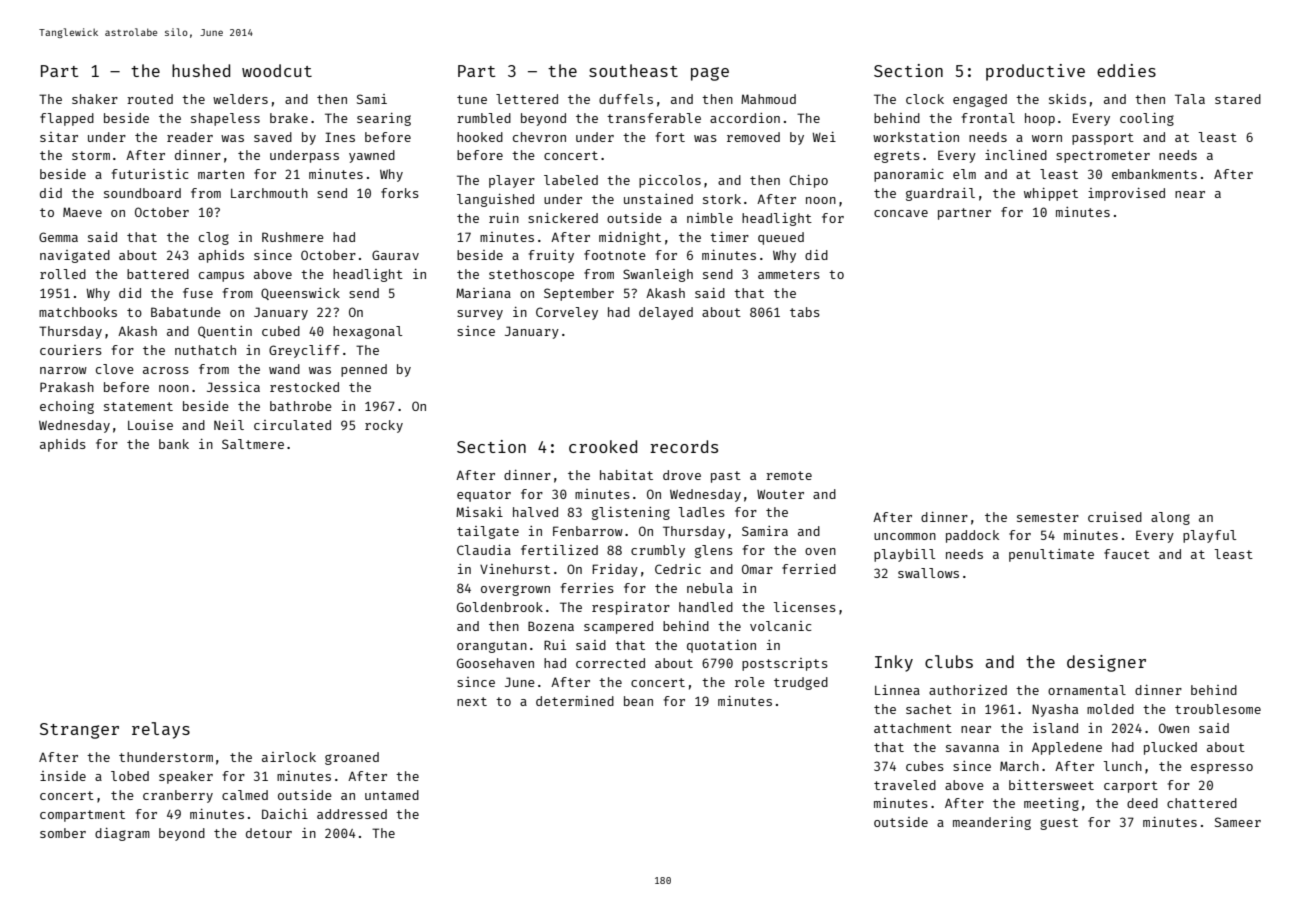  I want to click on campus, so click(221, 277).
